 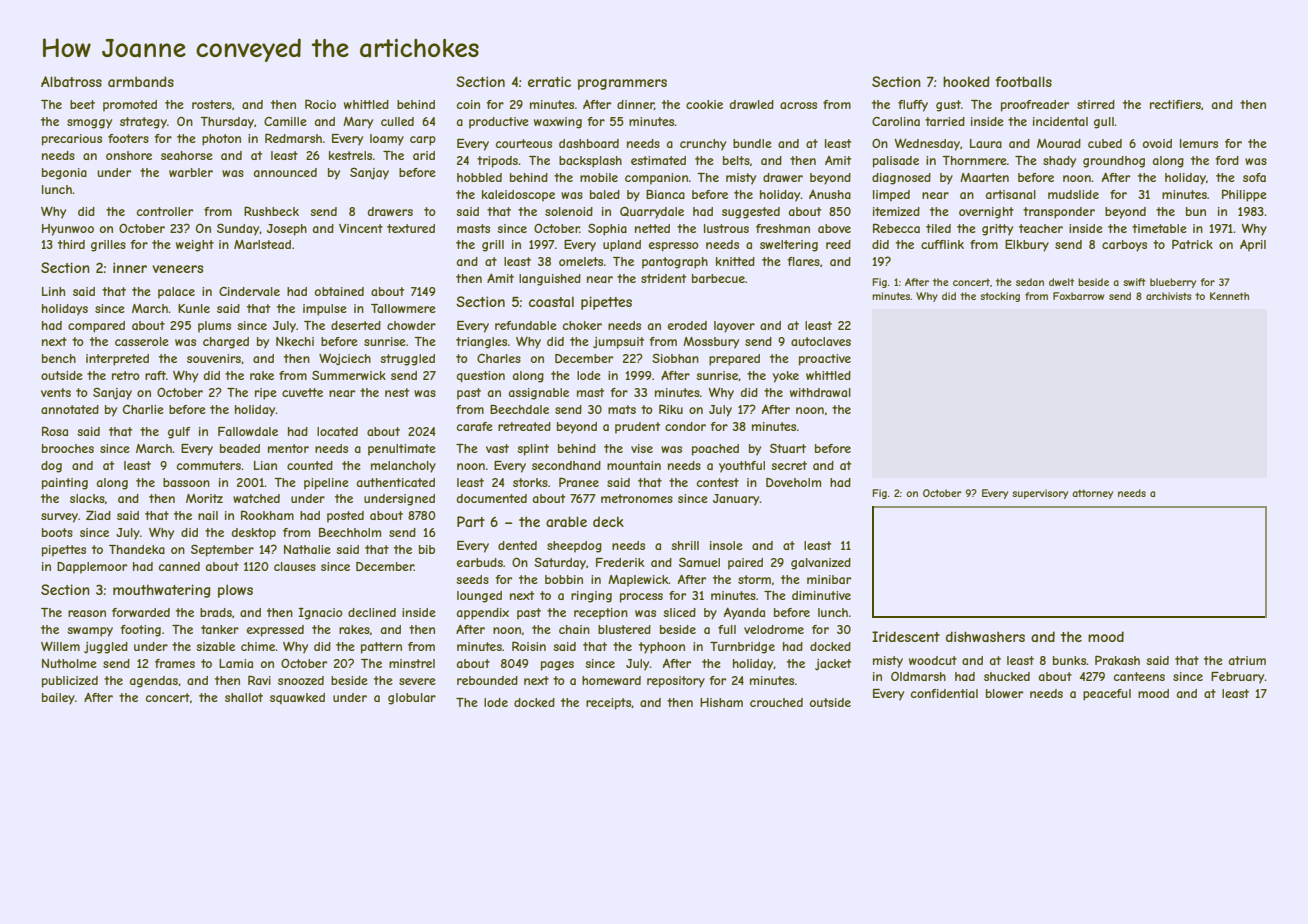 What do you see at coordinates (320, 104) in the screenshot?
I see `Rocio` at bounding box center [320, 104].
